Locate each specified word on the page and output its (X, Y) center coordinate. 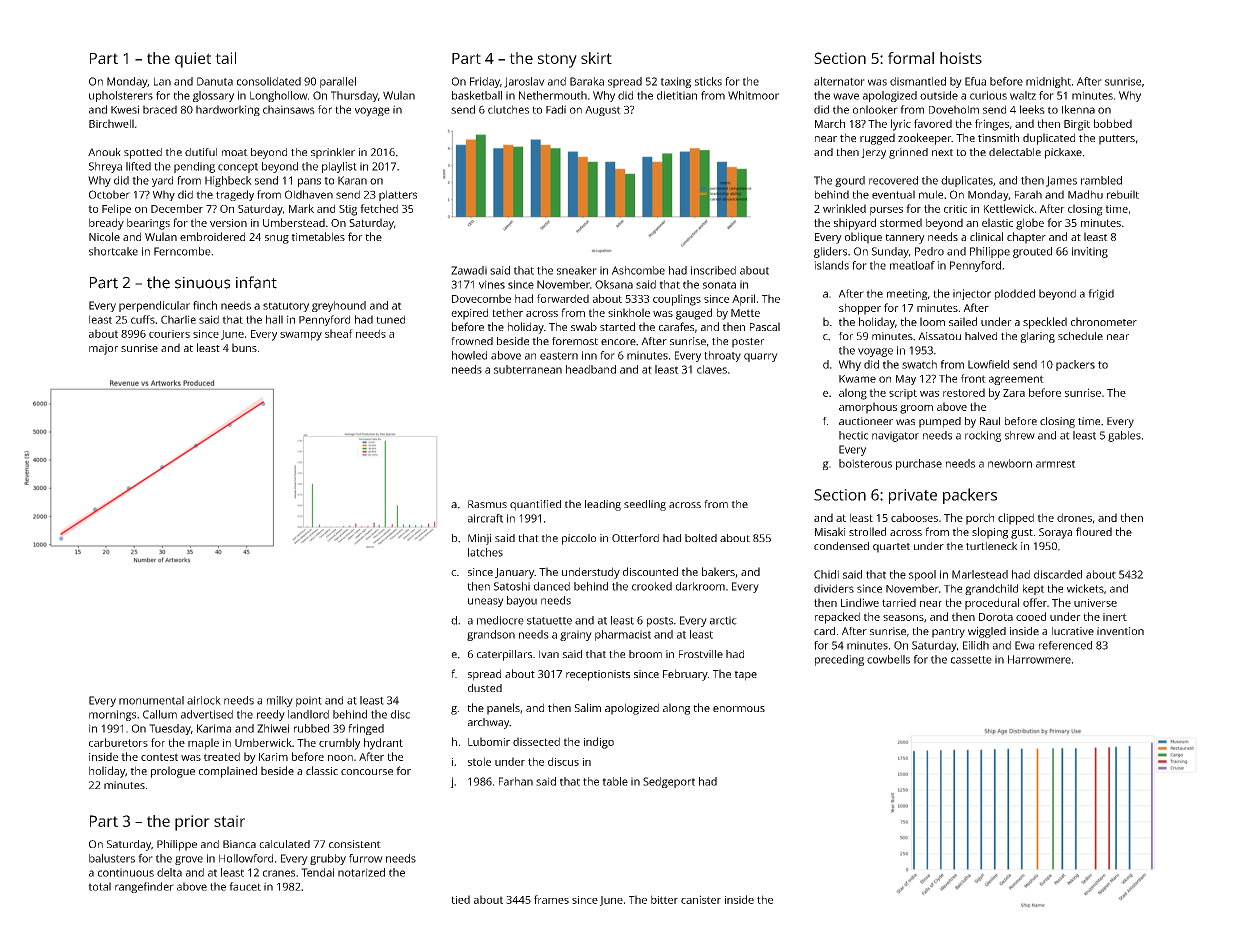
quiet (193, 60)
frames (551, 899)
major (103, 349)
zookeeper (924, 139)
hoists (961, 58)
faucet (245, 886)
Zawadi (469, 270)
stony (557, 60)
